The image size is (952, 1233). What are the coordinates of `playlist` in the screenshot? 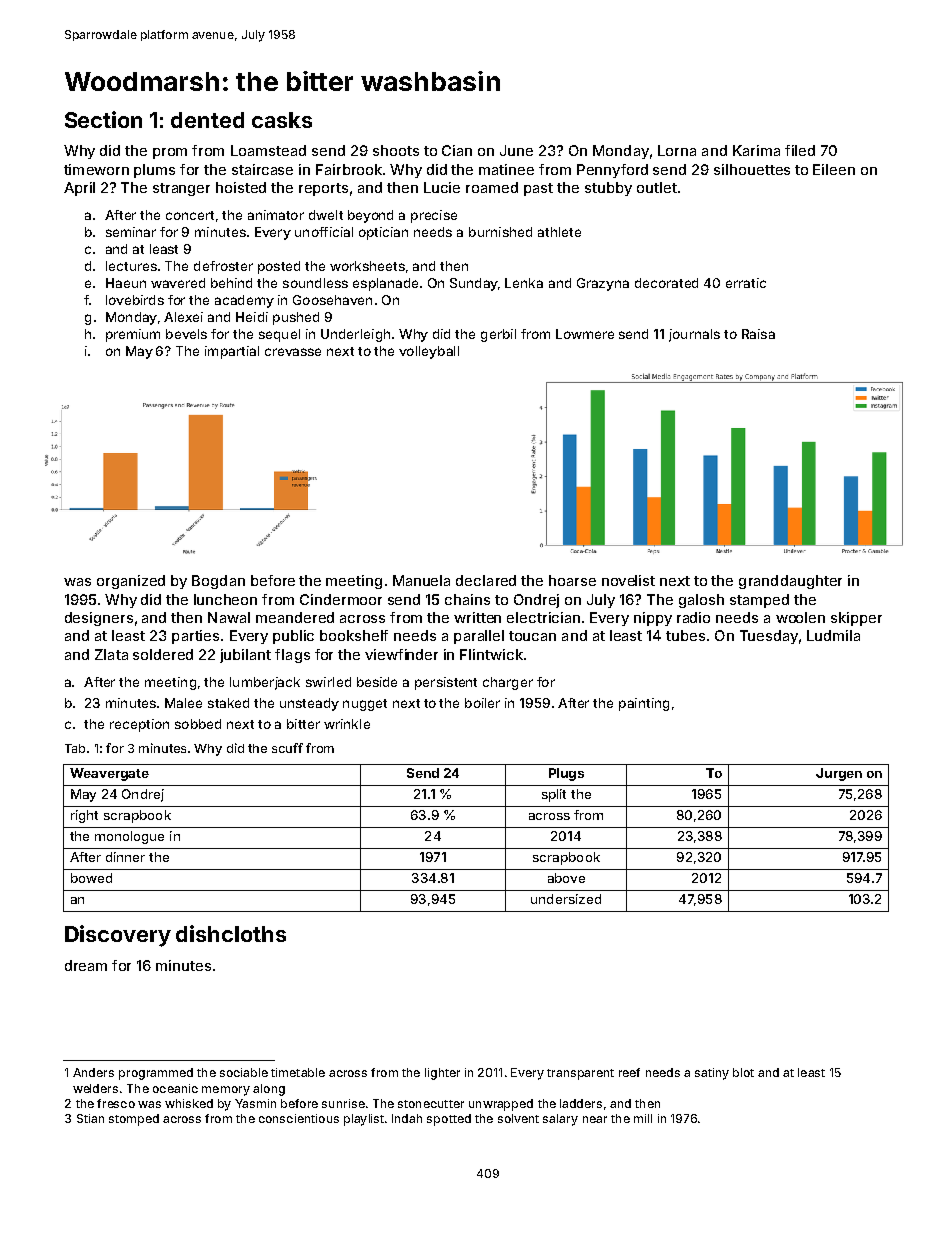 It's located at (364, 1120).
